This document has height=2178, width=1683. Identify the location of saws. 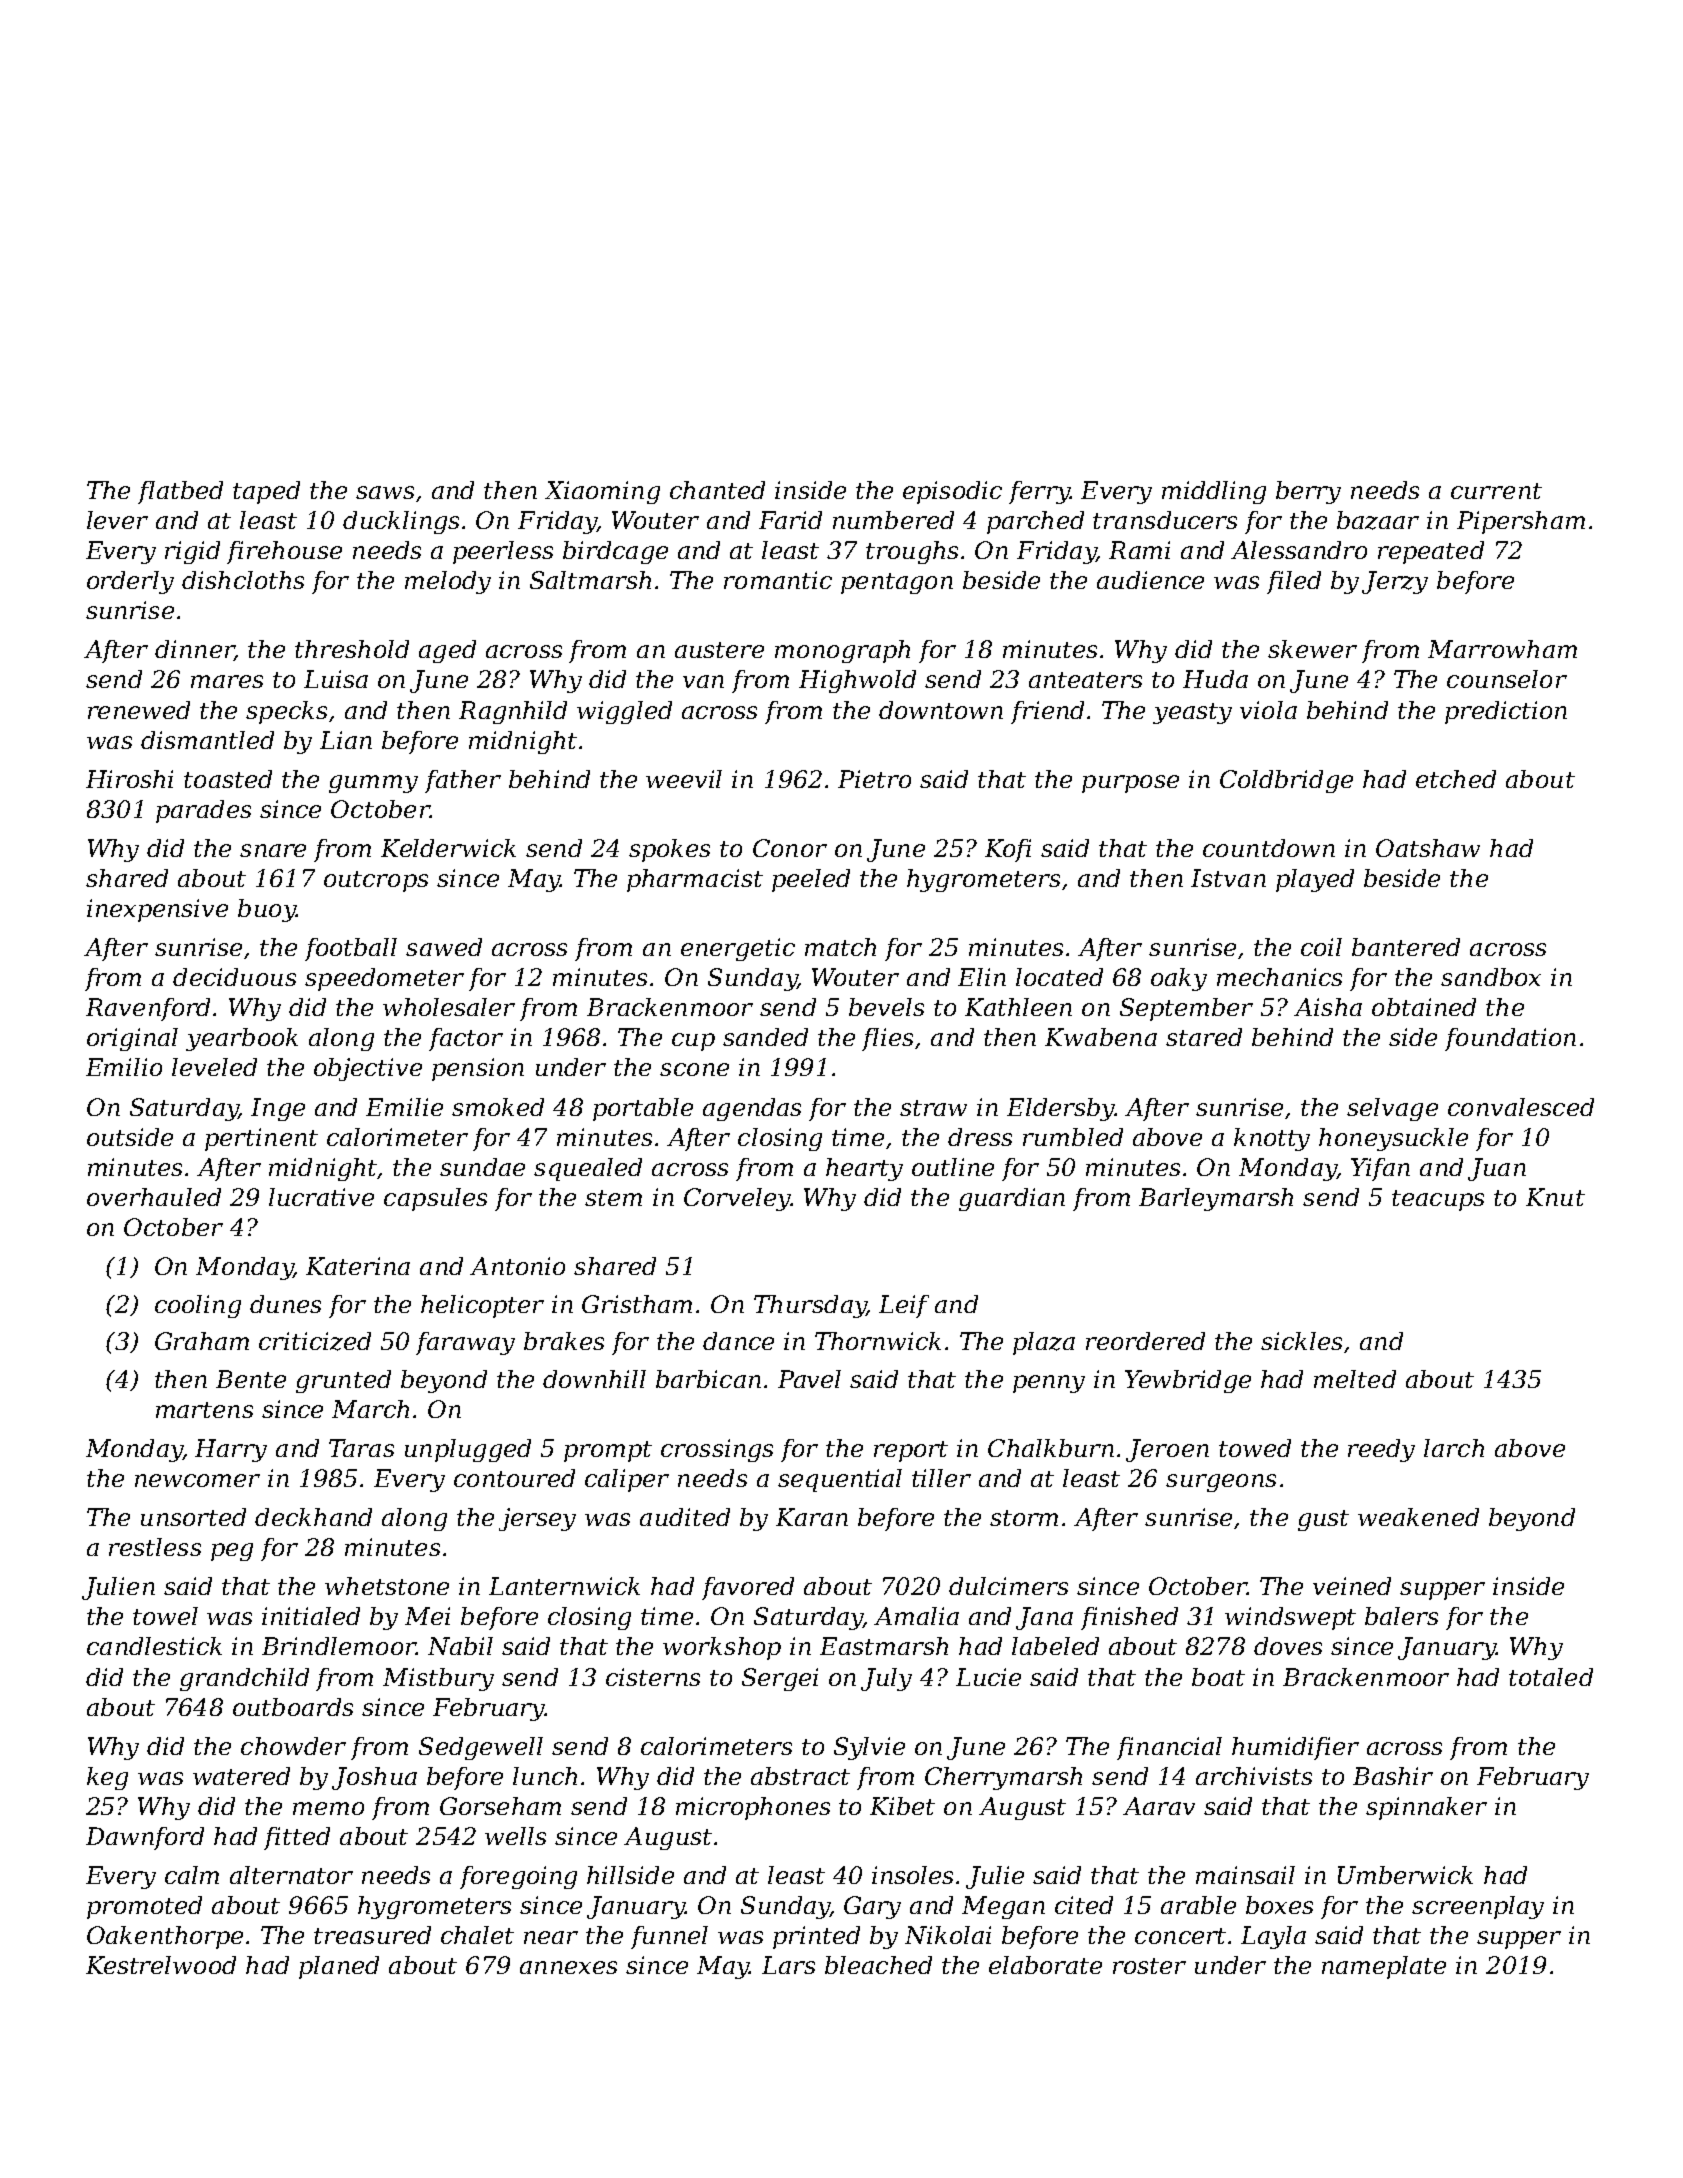
(385, 492).
